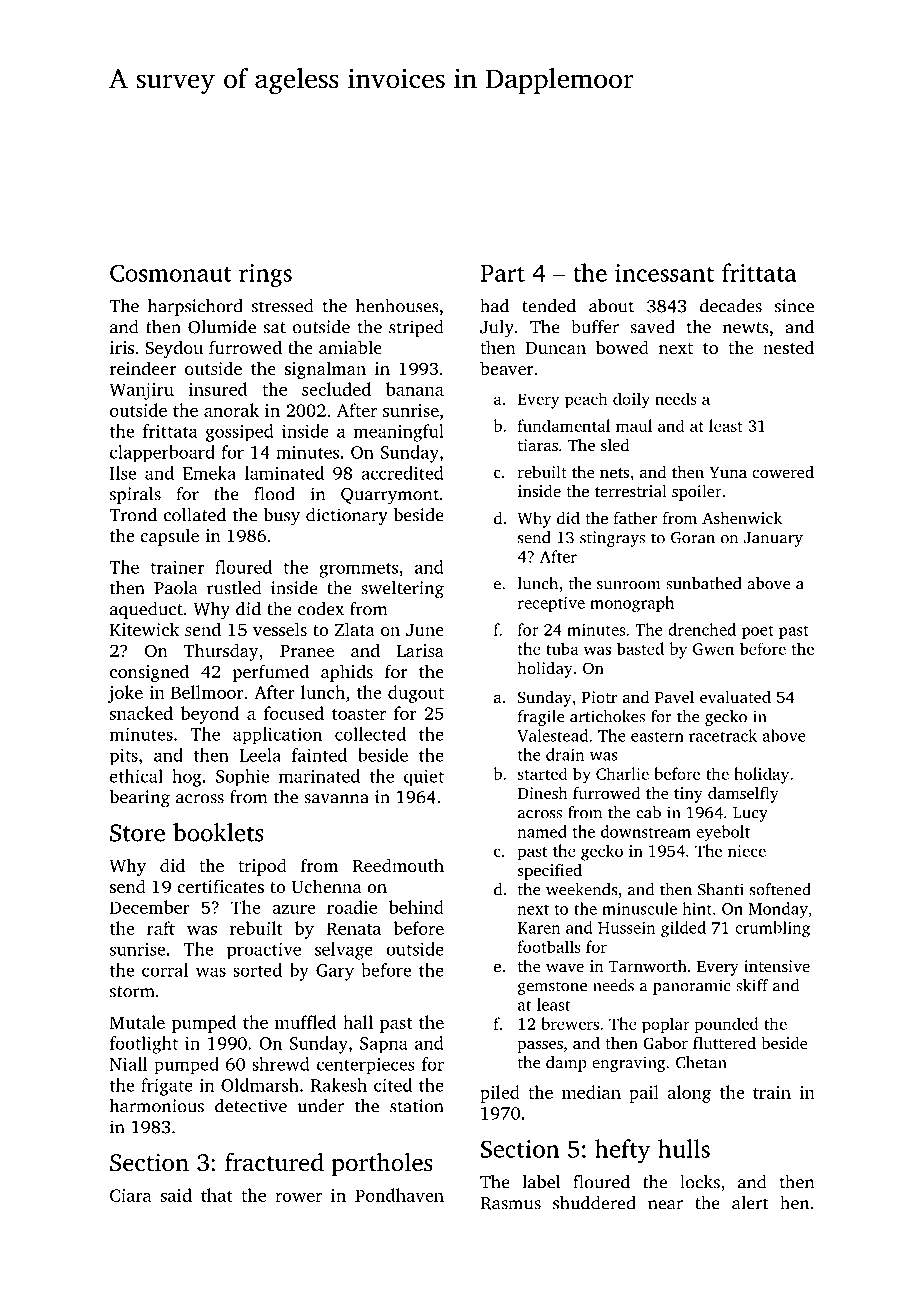  I want to click on rings, so click(265, 275).
